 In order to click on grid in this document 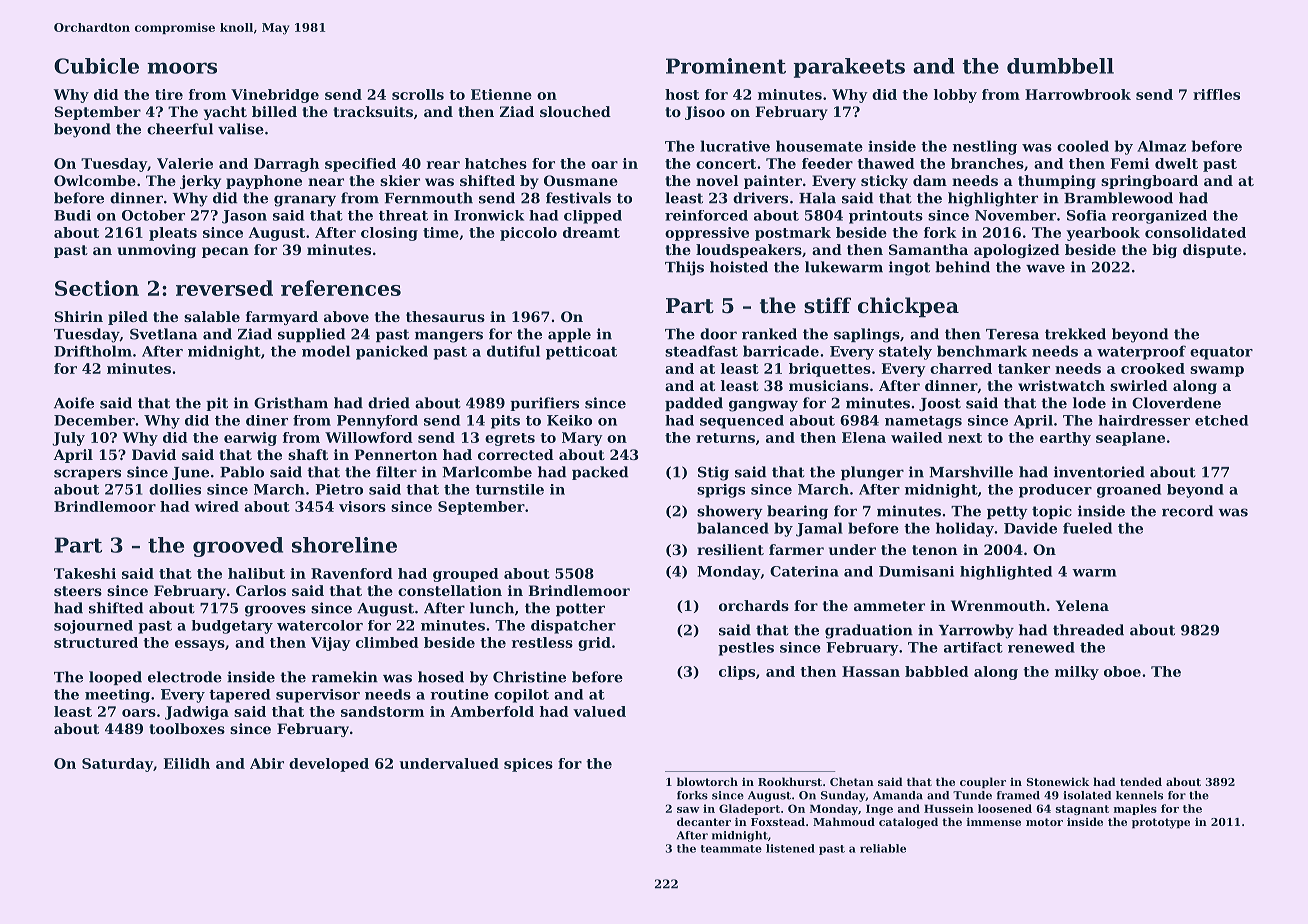, I will do `click(594, 644)`.
